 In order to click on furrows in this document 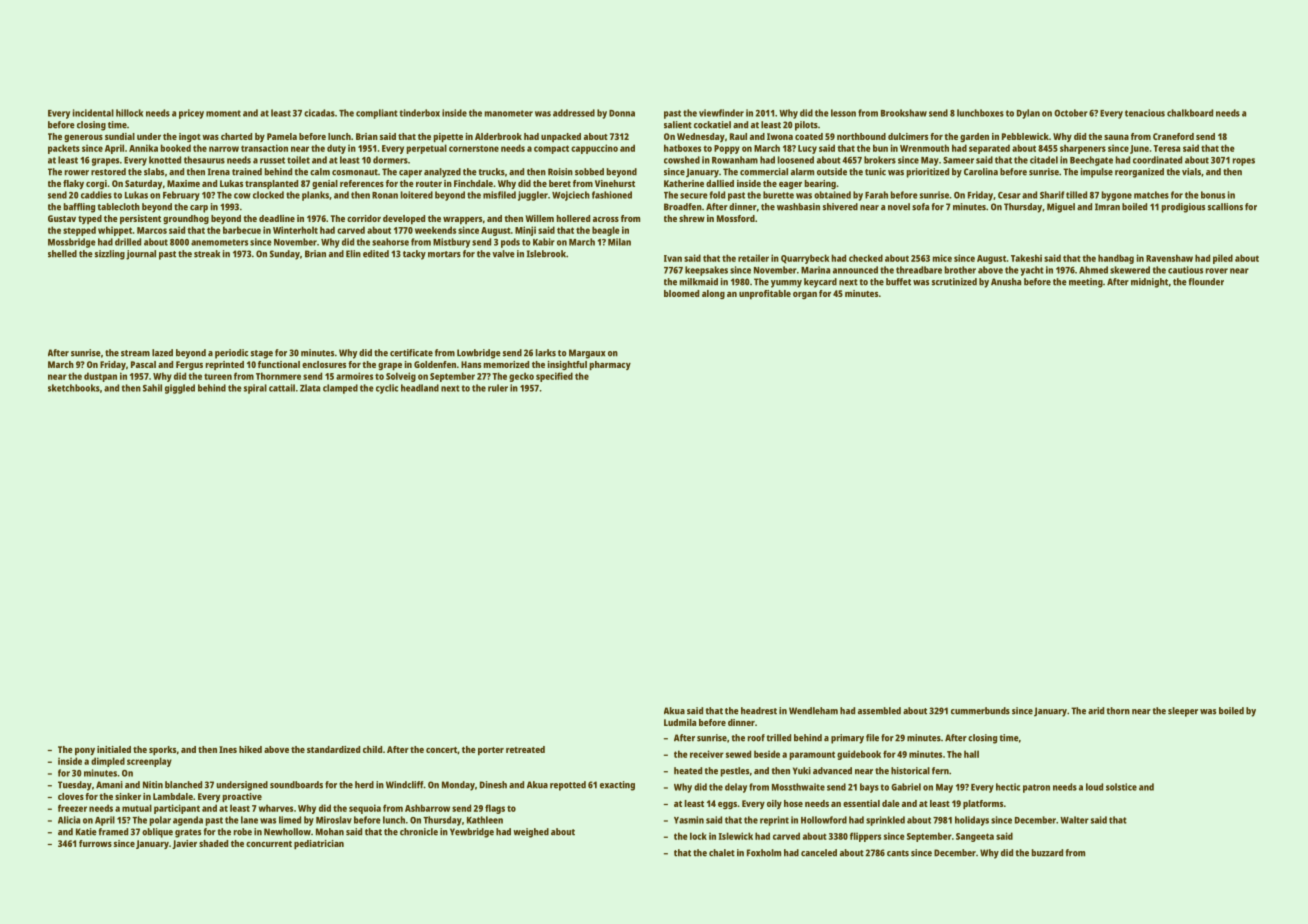, I will do `click(95, 843)`.
